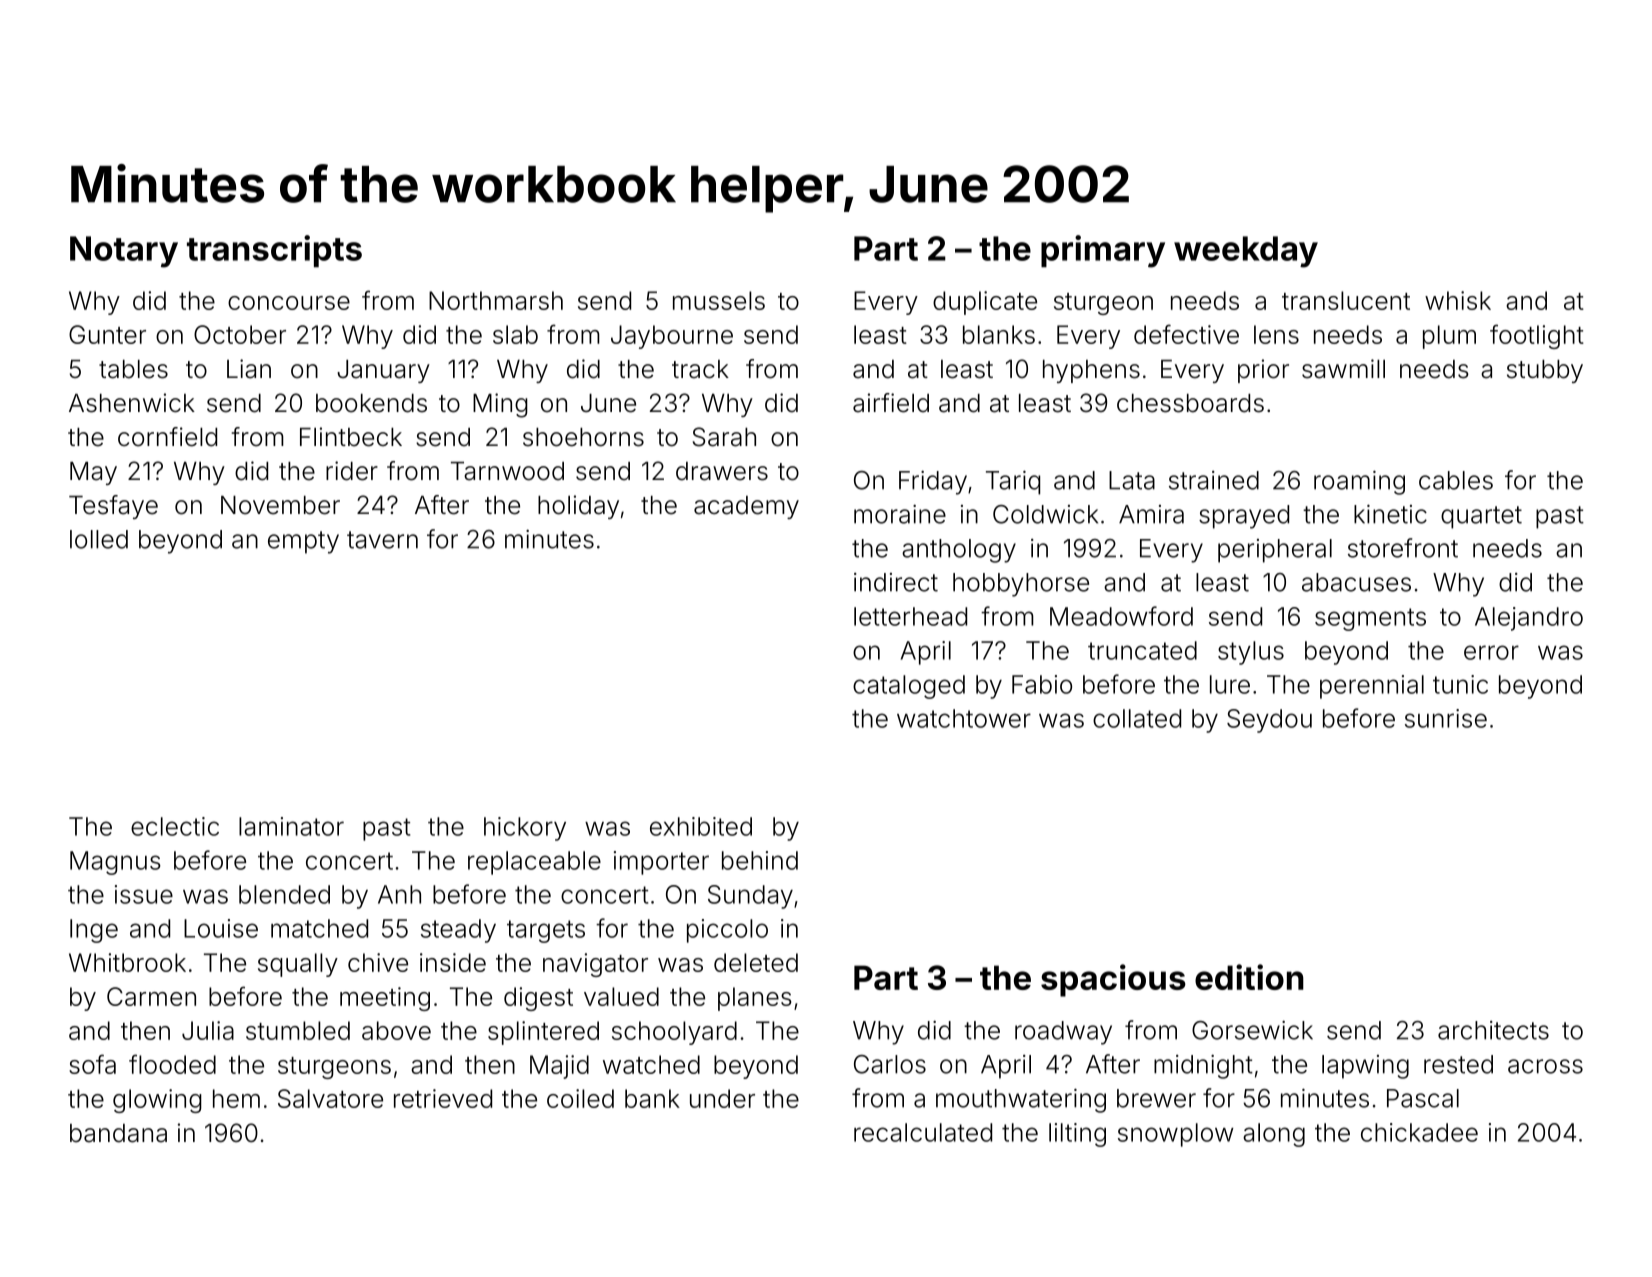  I want to click on Lian, so click(249, 369).
